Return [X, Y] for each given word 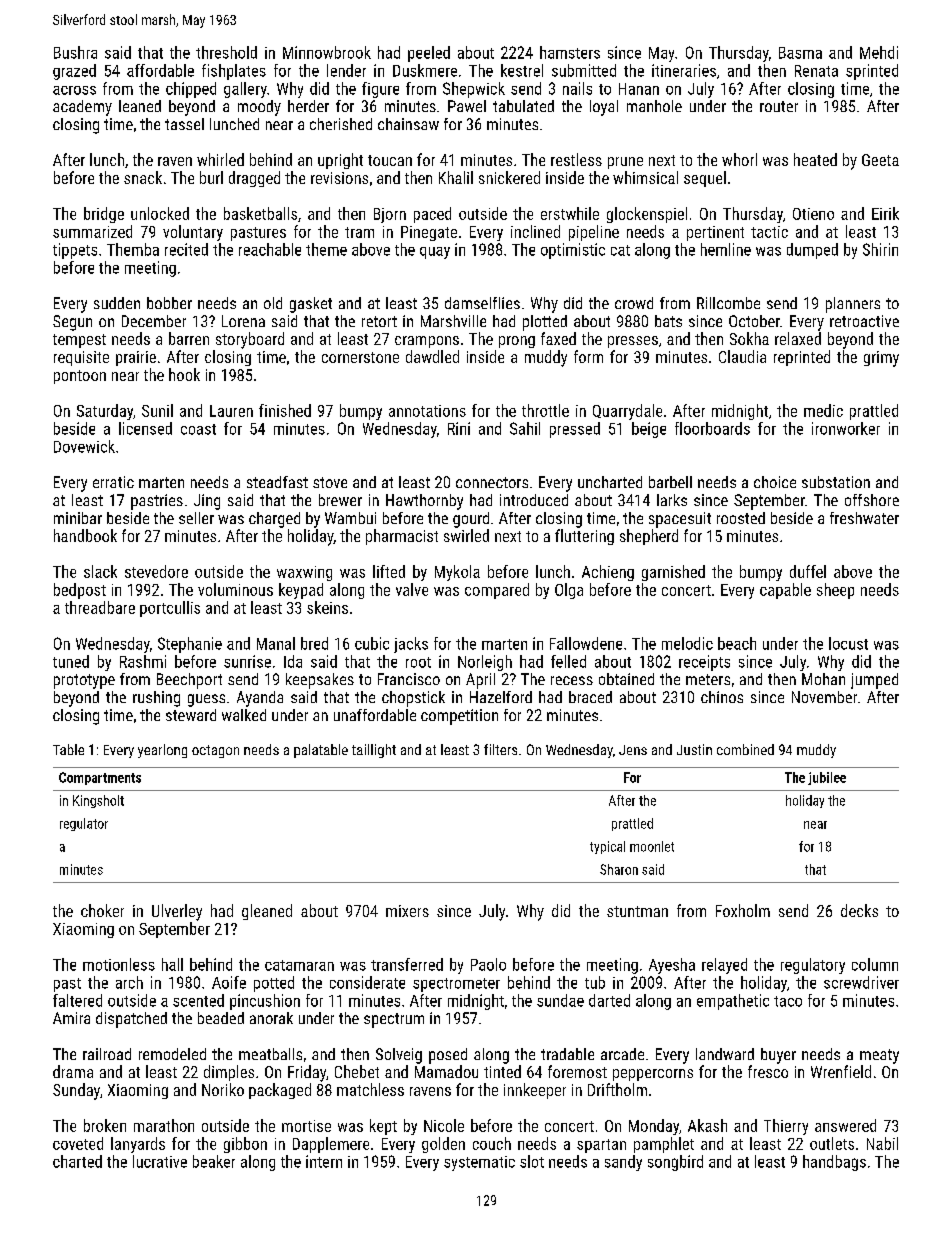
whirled [220, 159]
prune [625, 163]
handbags [834, 1163]
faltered [77, 1000]
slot [532, 1161]
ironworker [846, 428]
